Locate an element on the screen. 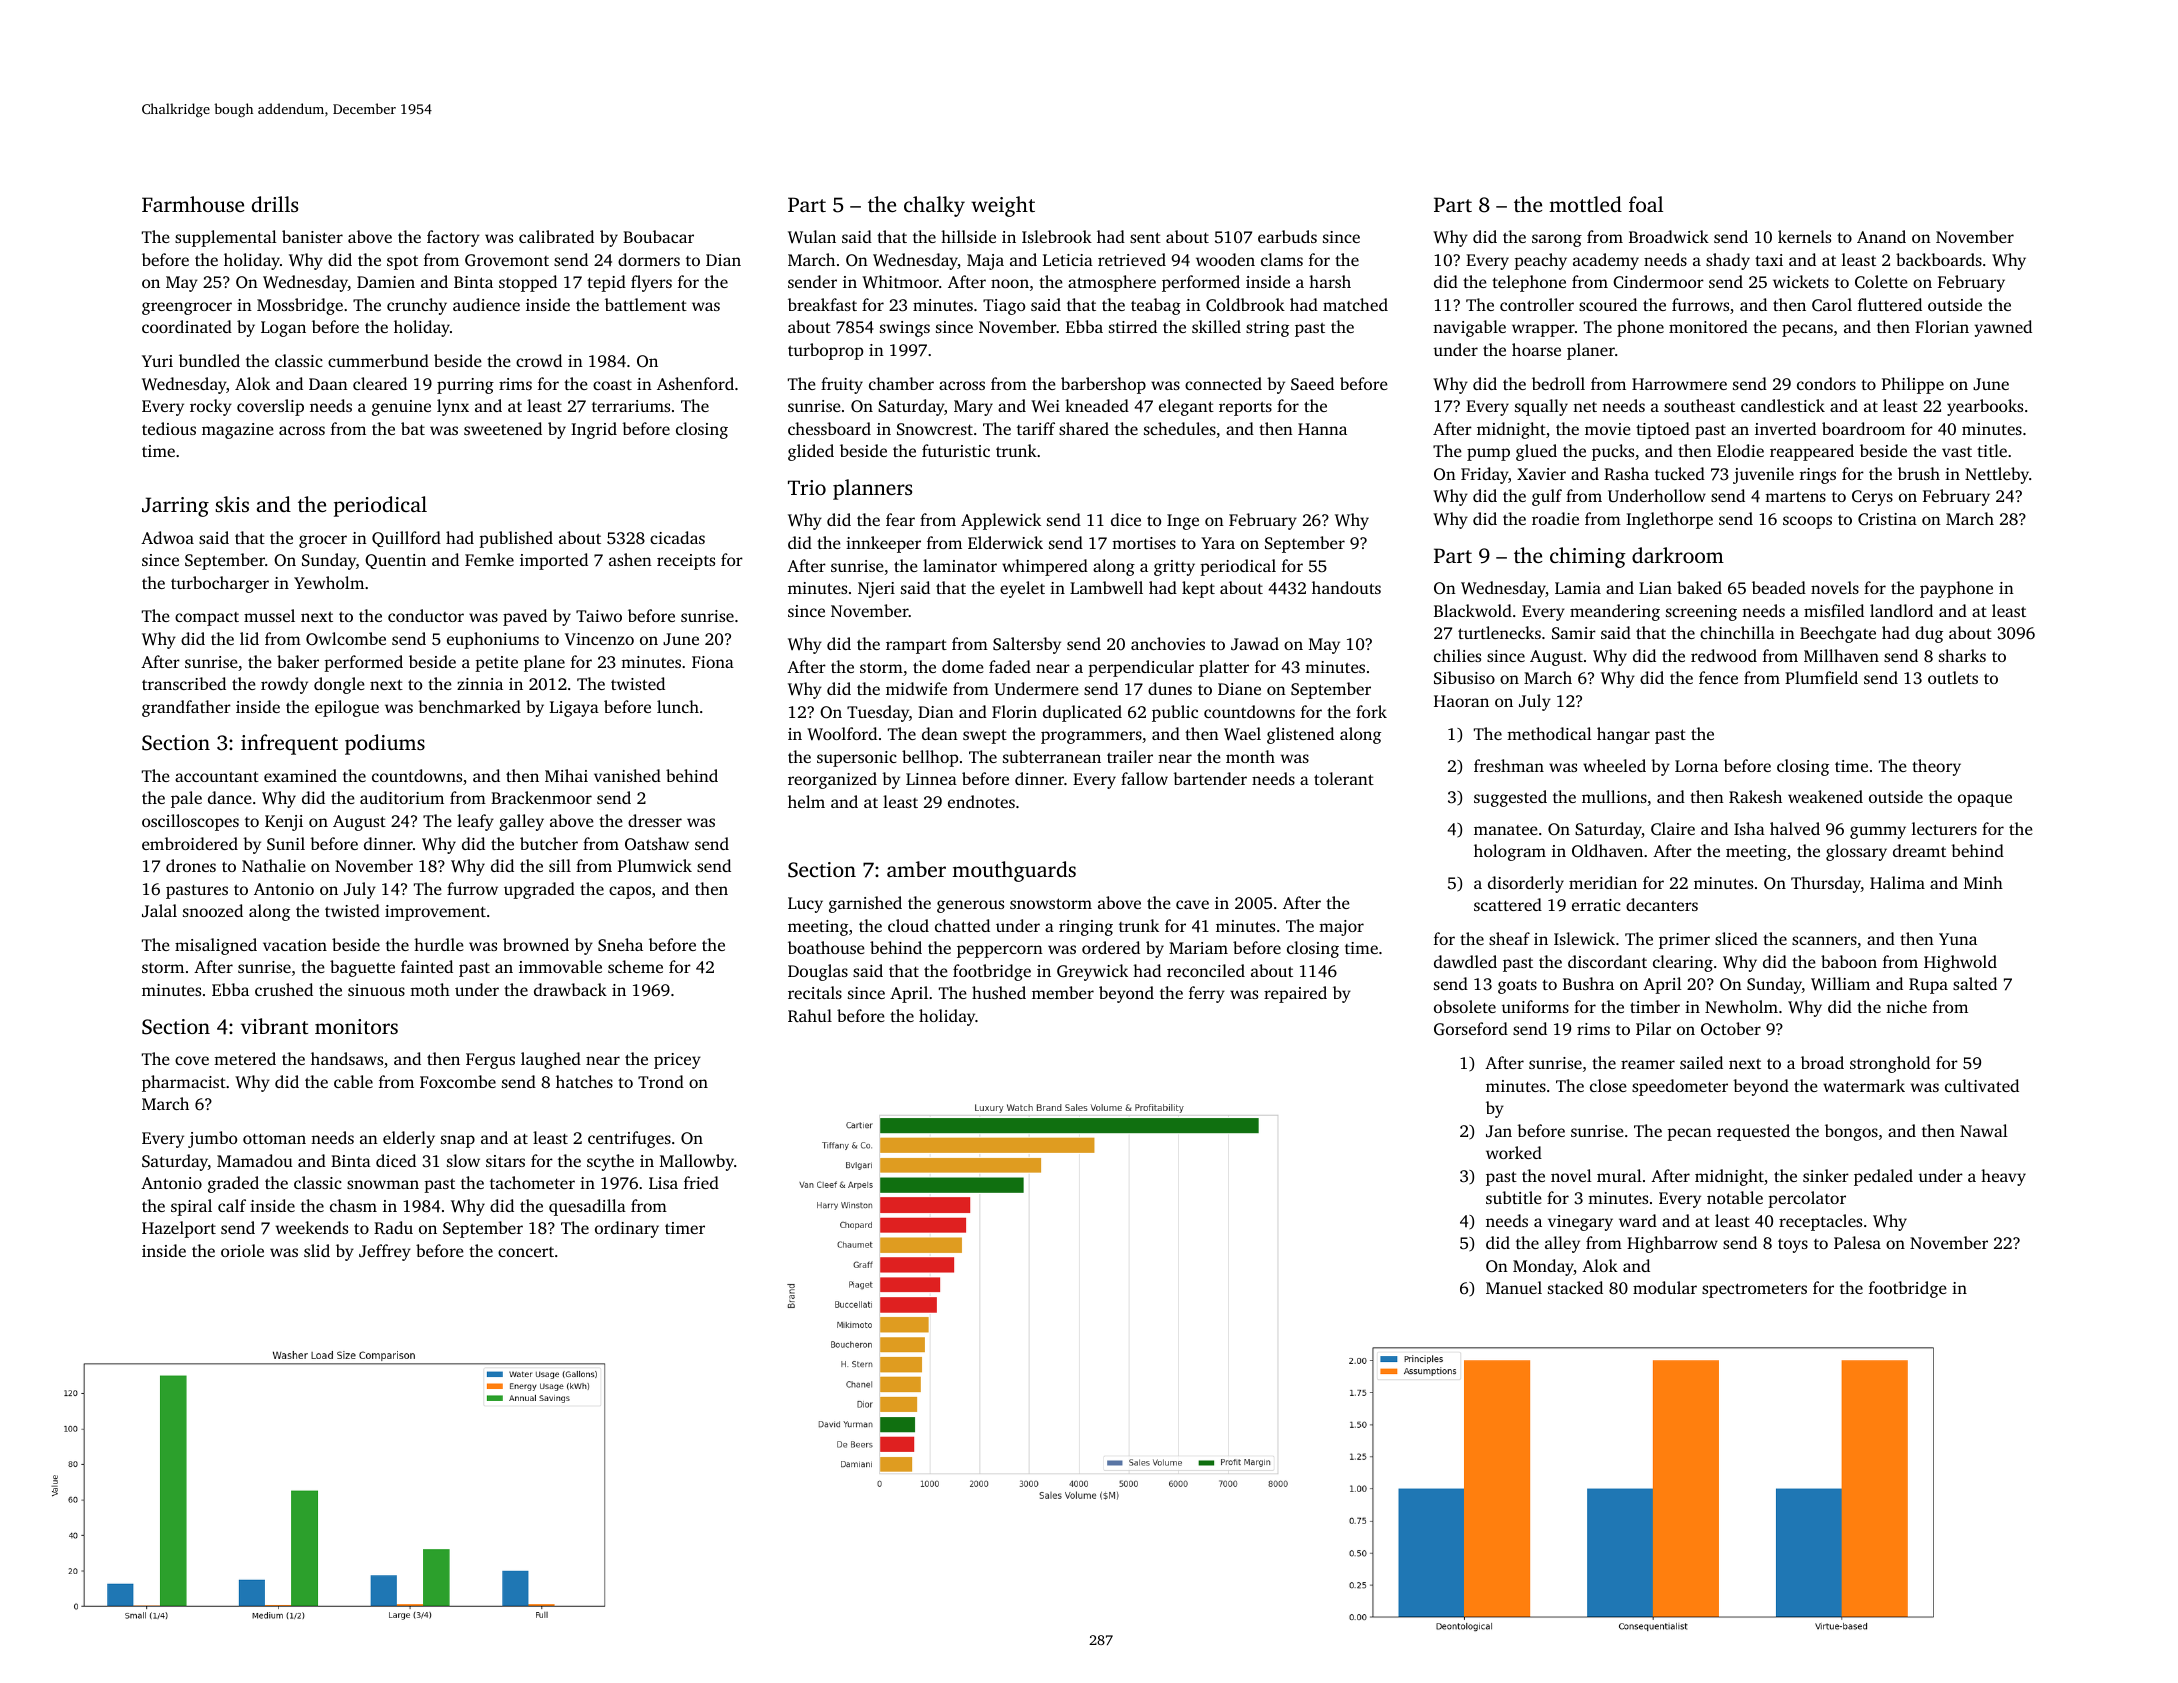 The width and height of the screenshot is (2178, 1683). anchovies is located at coordinates (1168, 643).
